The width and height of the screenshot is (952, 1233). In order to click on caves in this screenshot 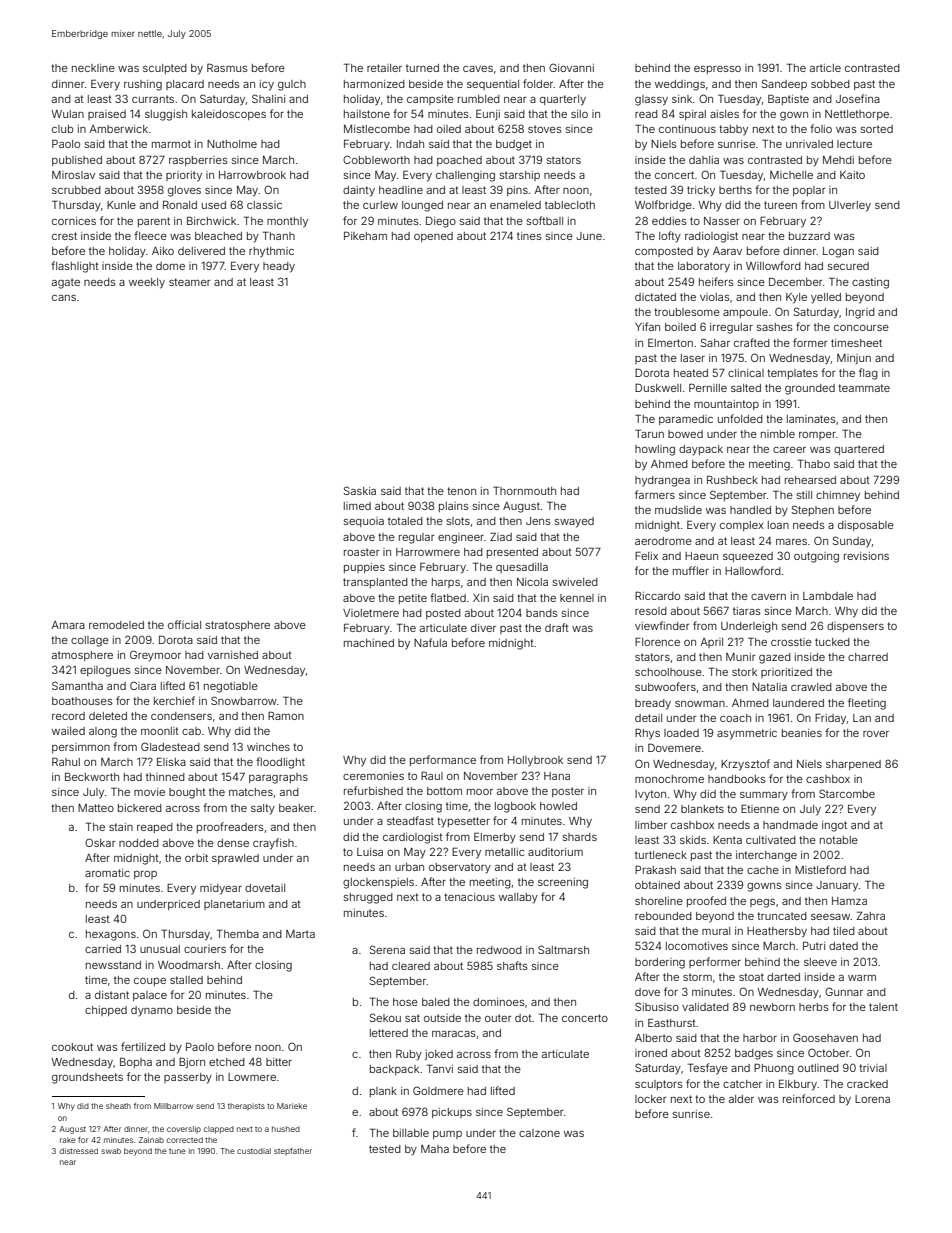, I will do `click(478, 69)`.
